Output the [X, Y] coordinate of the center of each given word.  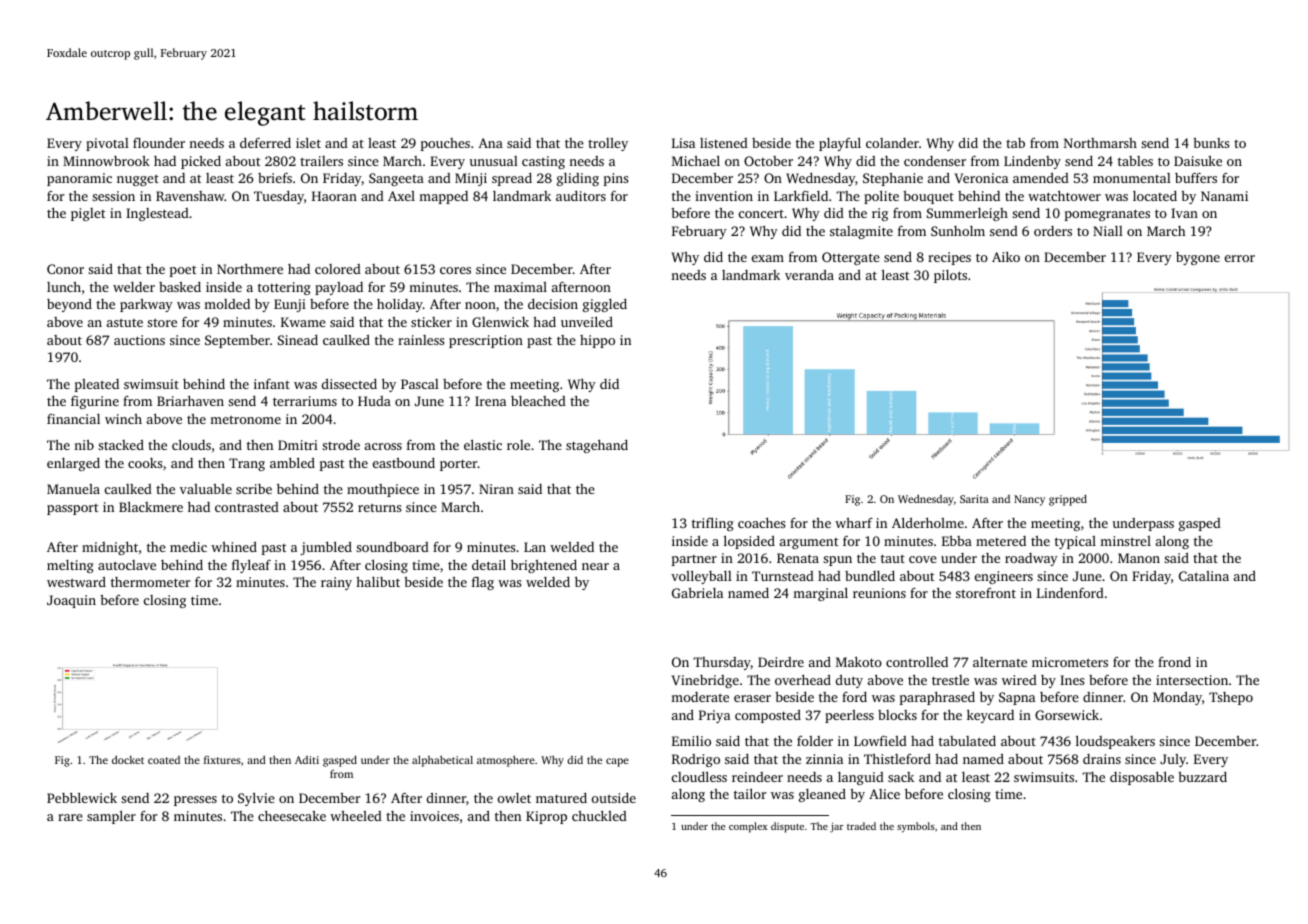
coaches [761, 522]
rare [70, 817]
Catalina [1204, 576]
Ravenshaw [190, 196]
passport [72, 509]
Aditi [307, 760]
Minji [471, 179]
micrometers [1070, 662]
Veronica [981, 178]
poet [183, 271]
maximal [520, 287]
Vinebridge [705, 681]
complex [748, 827]
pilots [950, 276]
